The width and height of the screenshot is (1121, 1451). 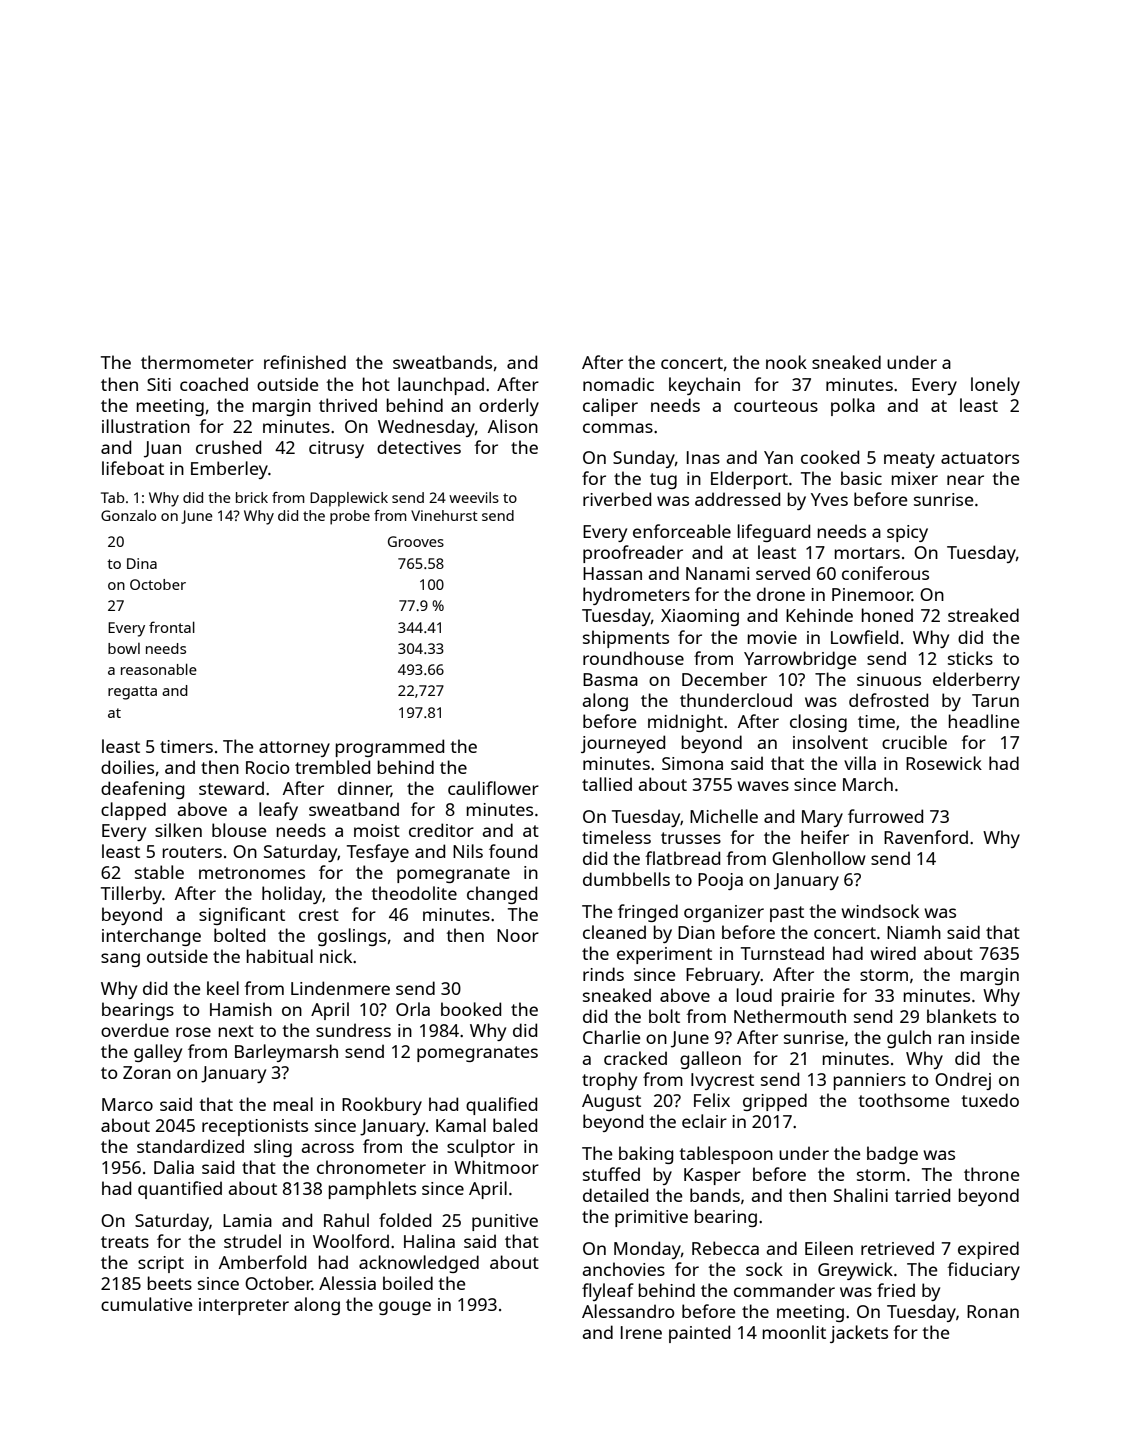 What do you see at coordinates (869, 1081) in the screenshot?
I see `panniers` at bounding box center [869, 1081].
